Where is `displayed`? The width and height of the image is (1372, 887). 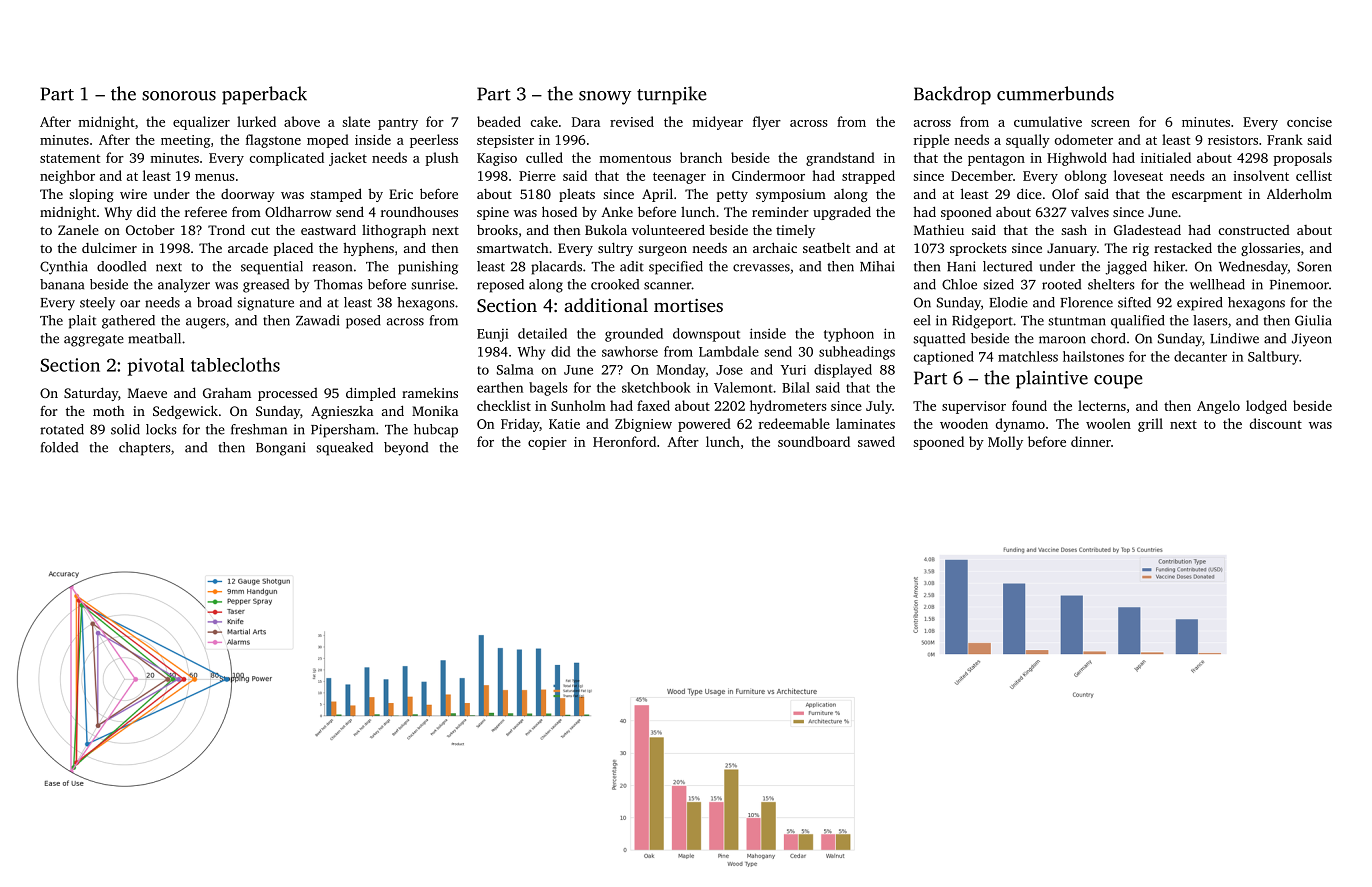
displayed is located at coordinates (843, 371).
